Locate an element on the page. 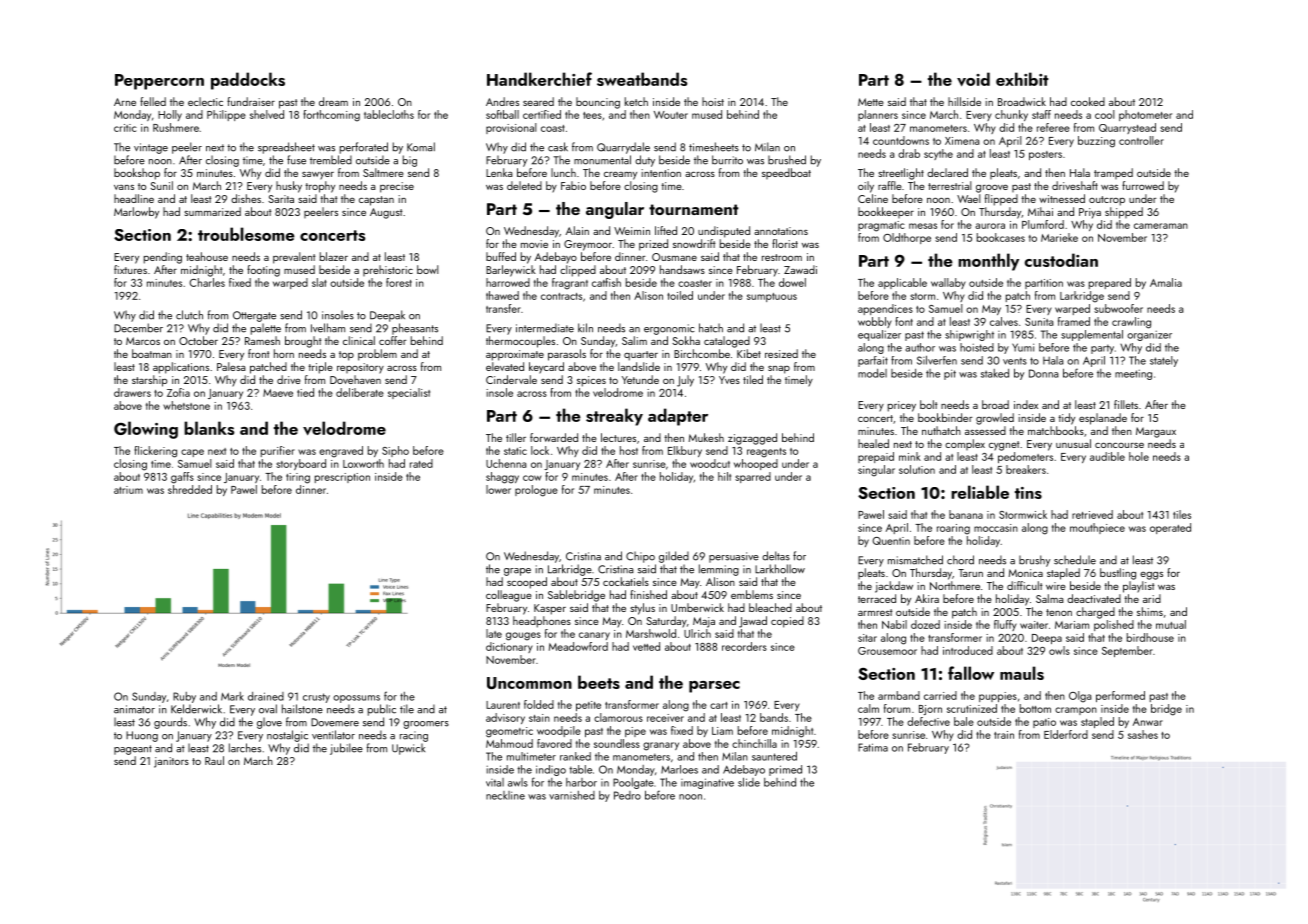  cow is located at coordinates (532, 478).
